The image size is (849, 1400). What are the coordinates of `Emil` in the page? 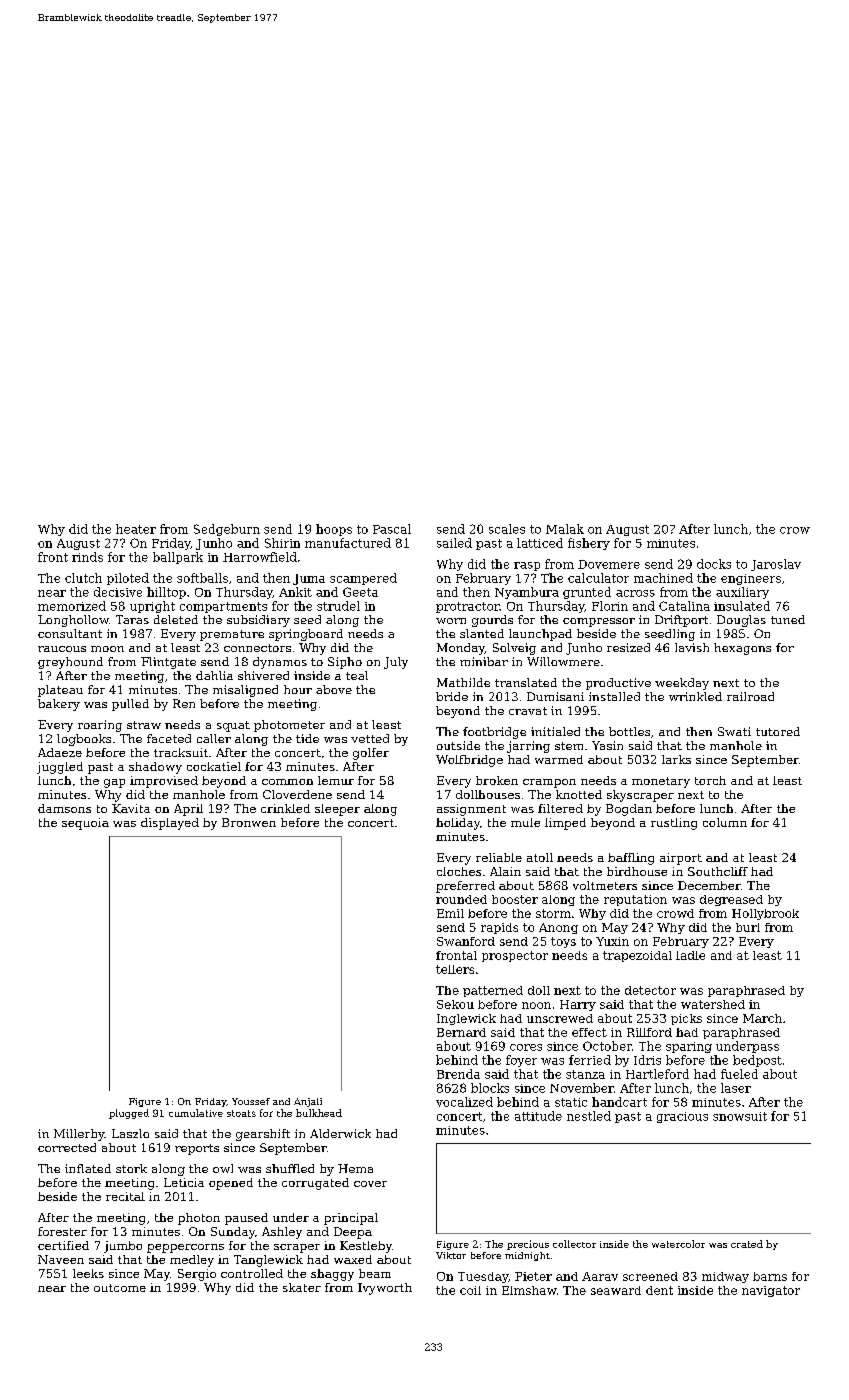 It's located at (450, 913).
